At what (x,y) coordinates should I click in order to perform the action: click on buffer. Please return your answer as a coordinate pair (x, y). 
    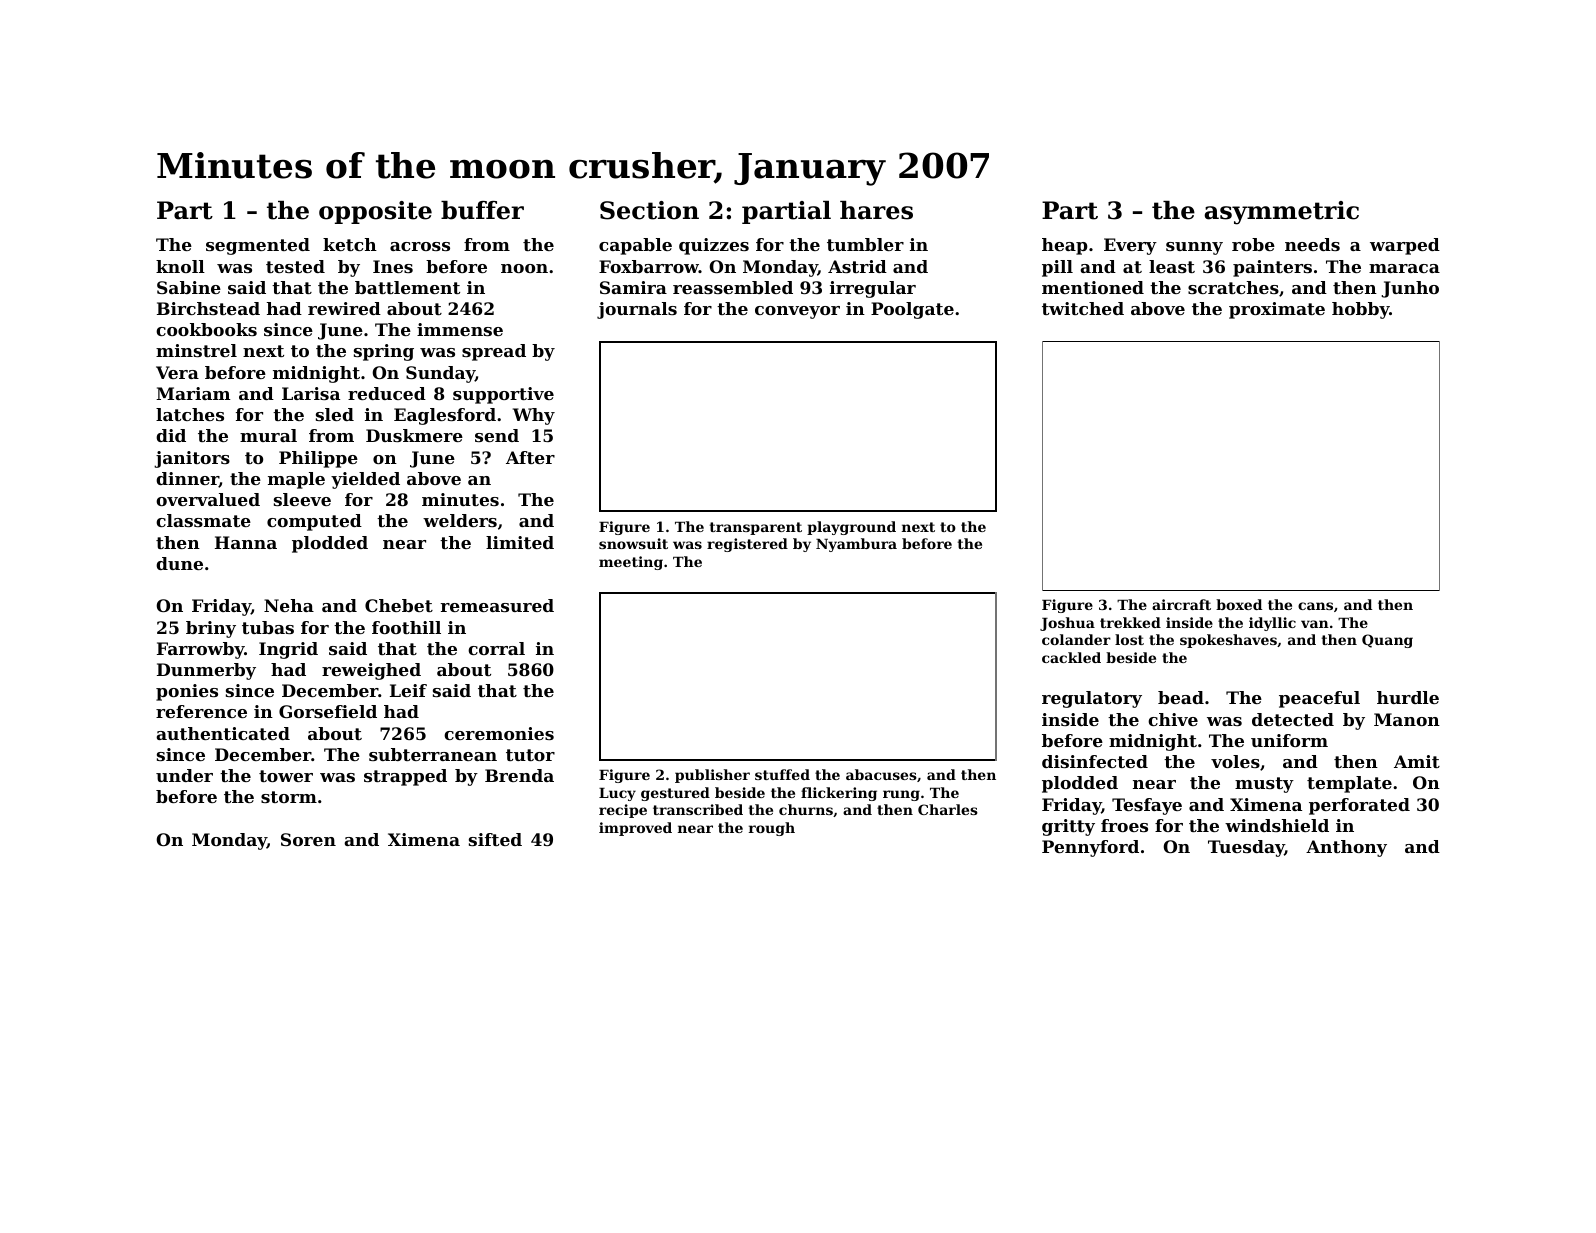
    Looking at the image, I should click on (482, 210).
